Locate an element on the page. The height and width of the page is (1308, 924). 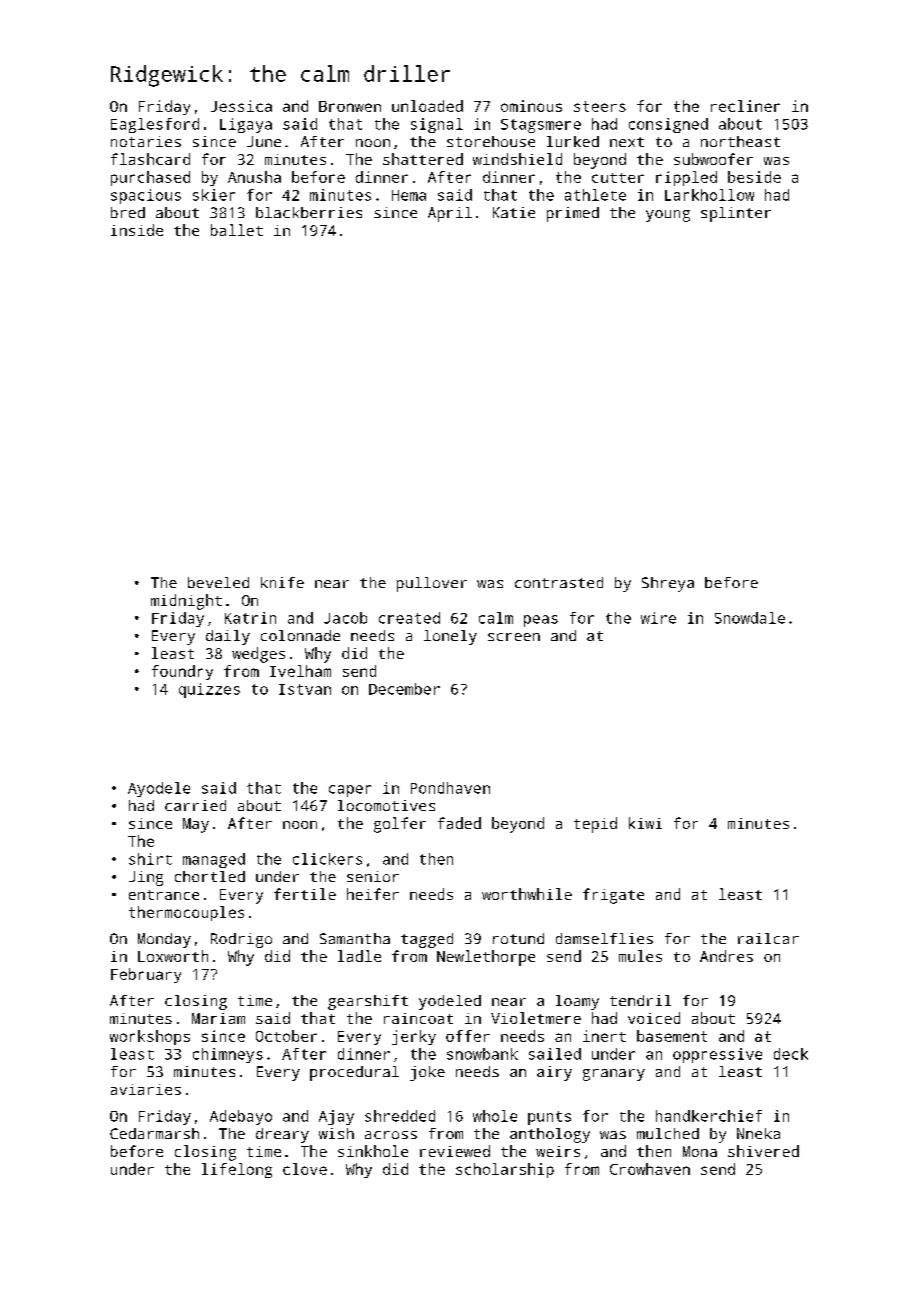
kiwi is located at coordinates (645, 823).
